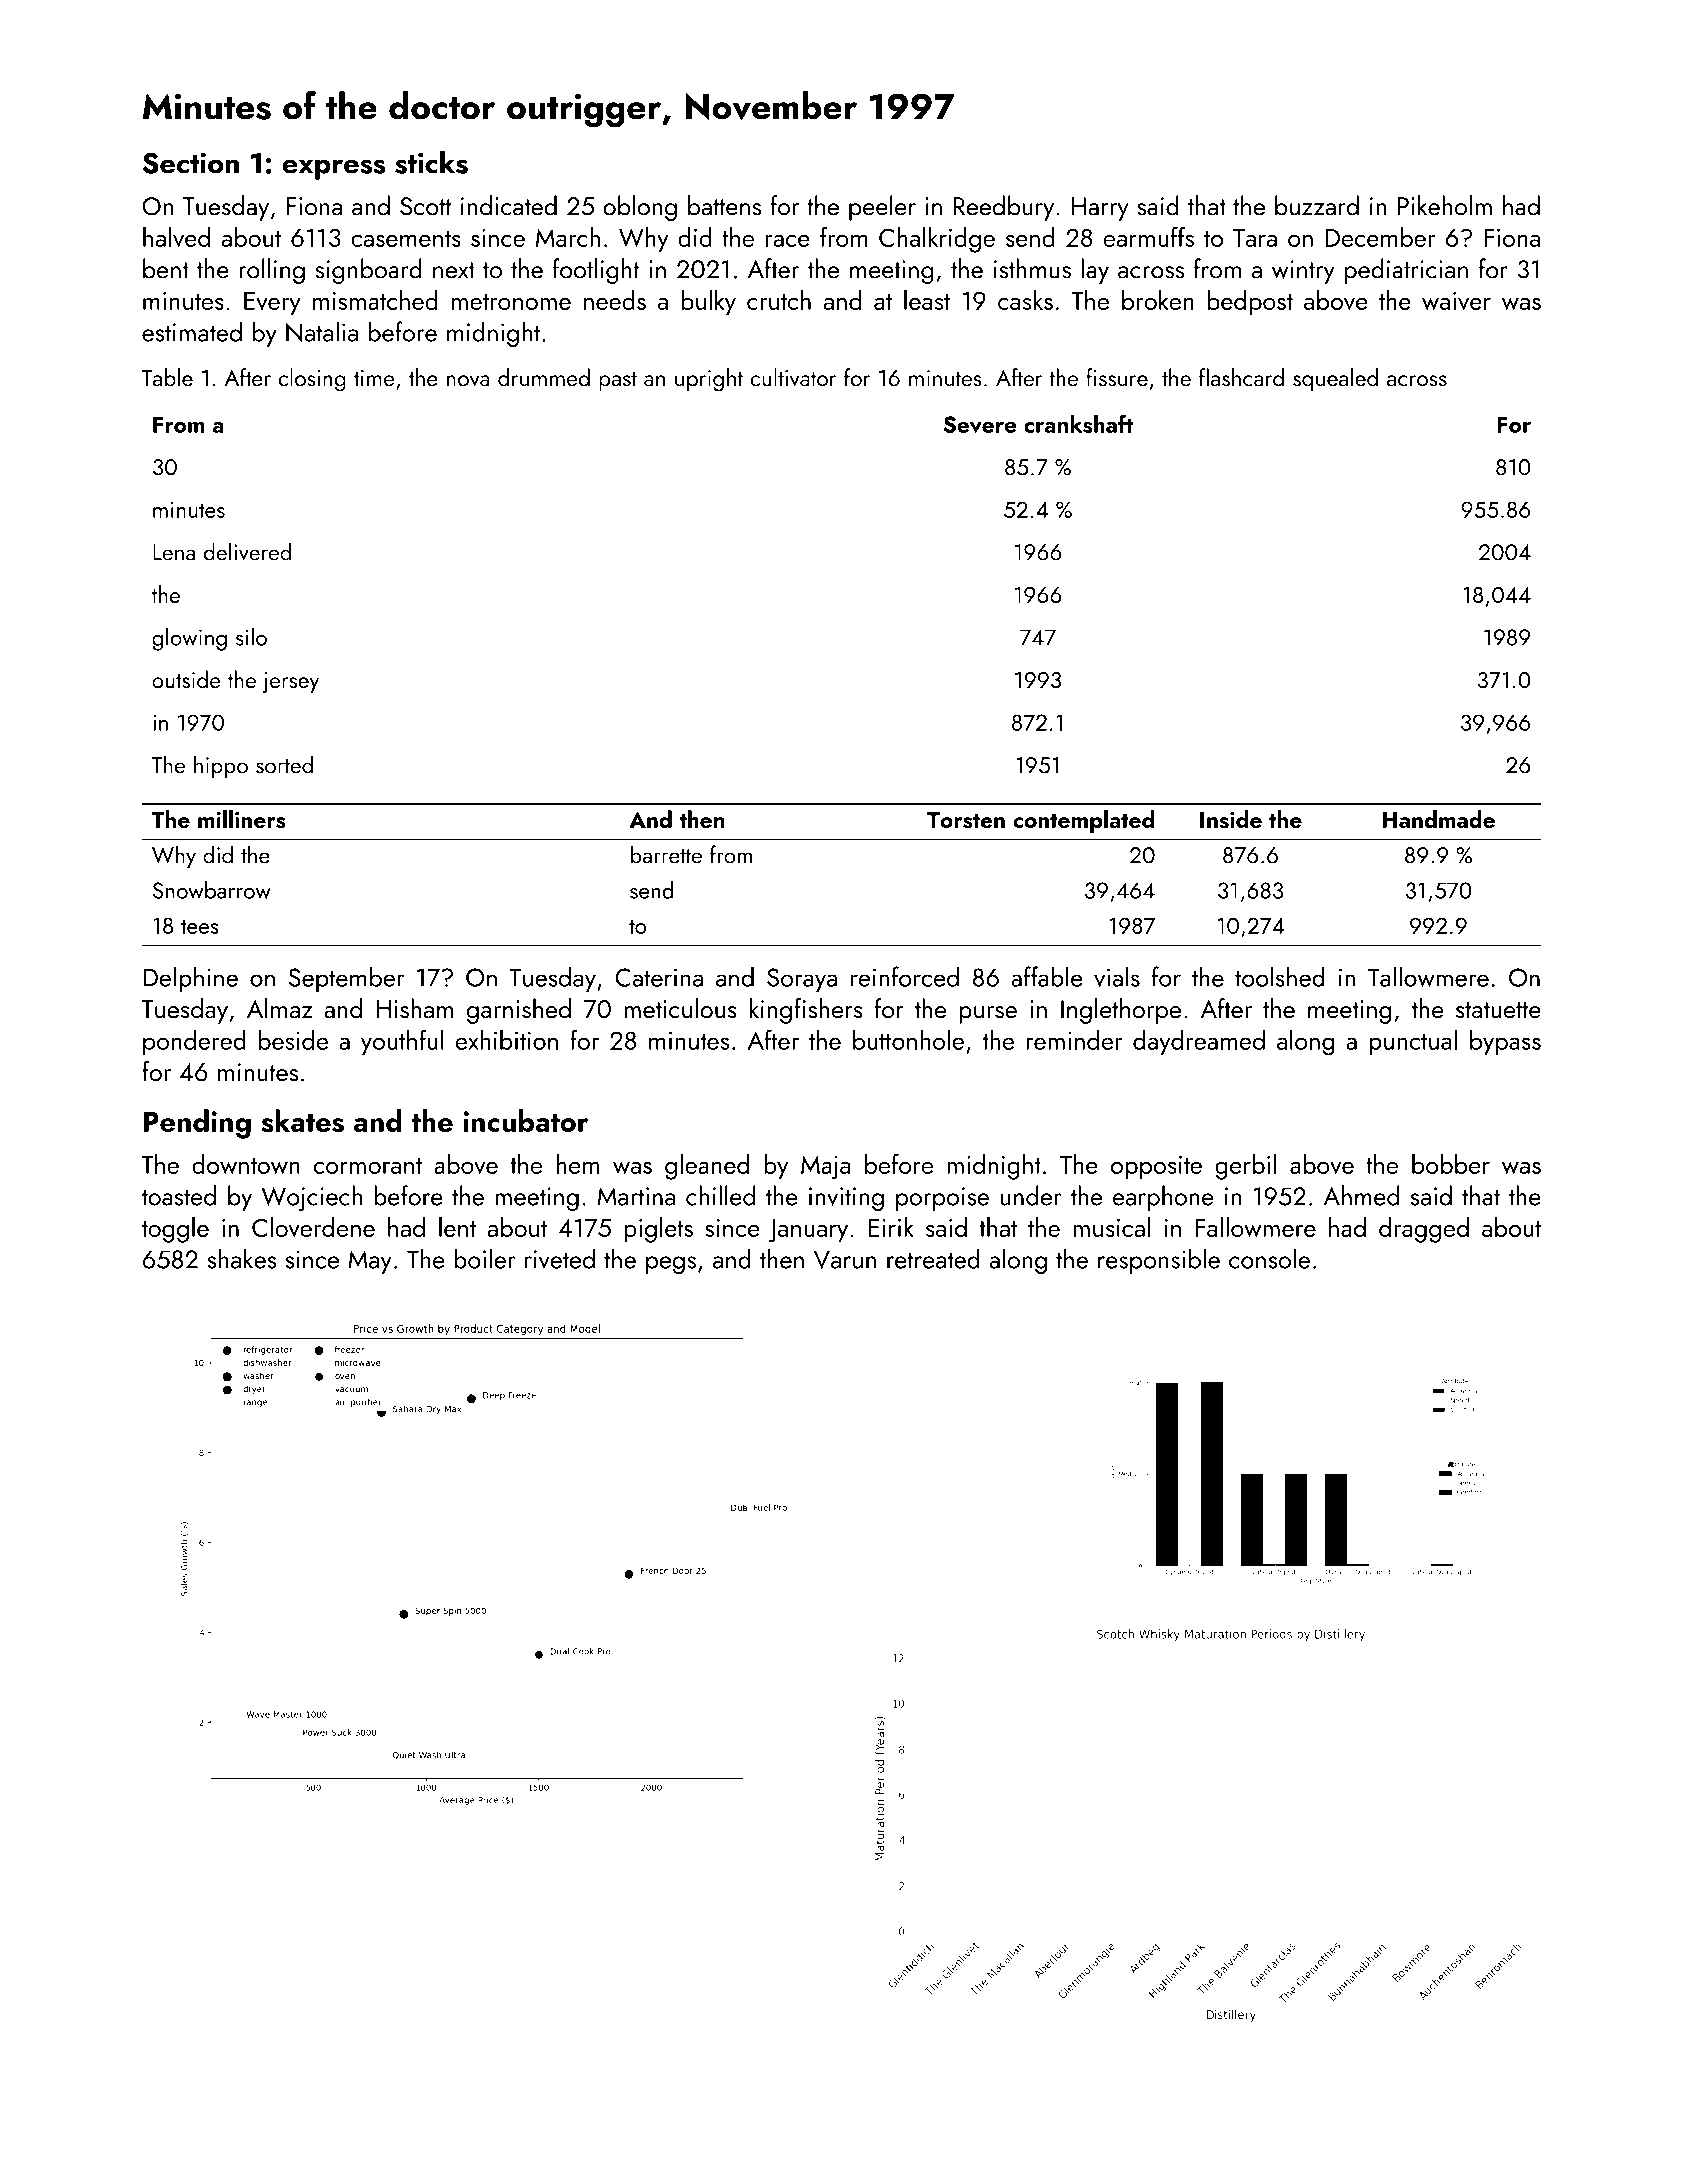 Image resolution: width=1683 pixels, height=2178 pixels. What do you see at coordinates (825, 1167) in the screenshot?
I see `Maja` at bounding box center [825, 1167].
